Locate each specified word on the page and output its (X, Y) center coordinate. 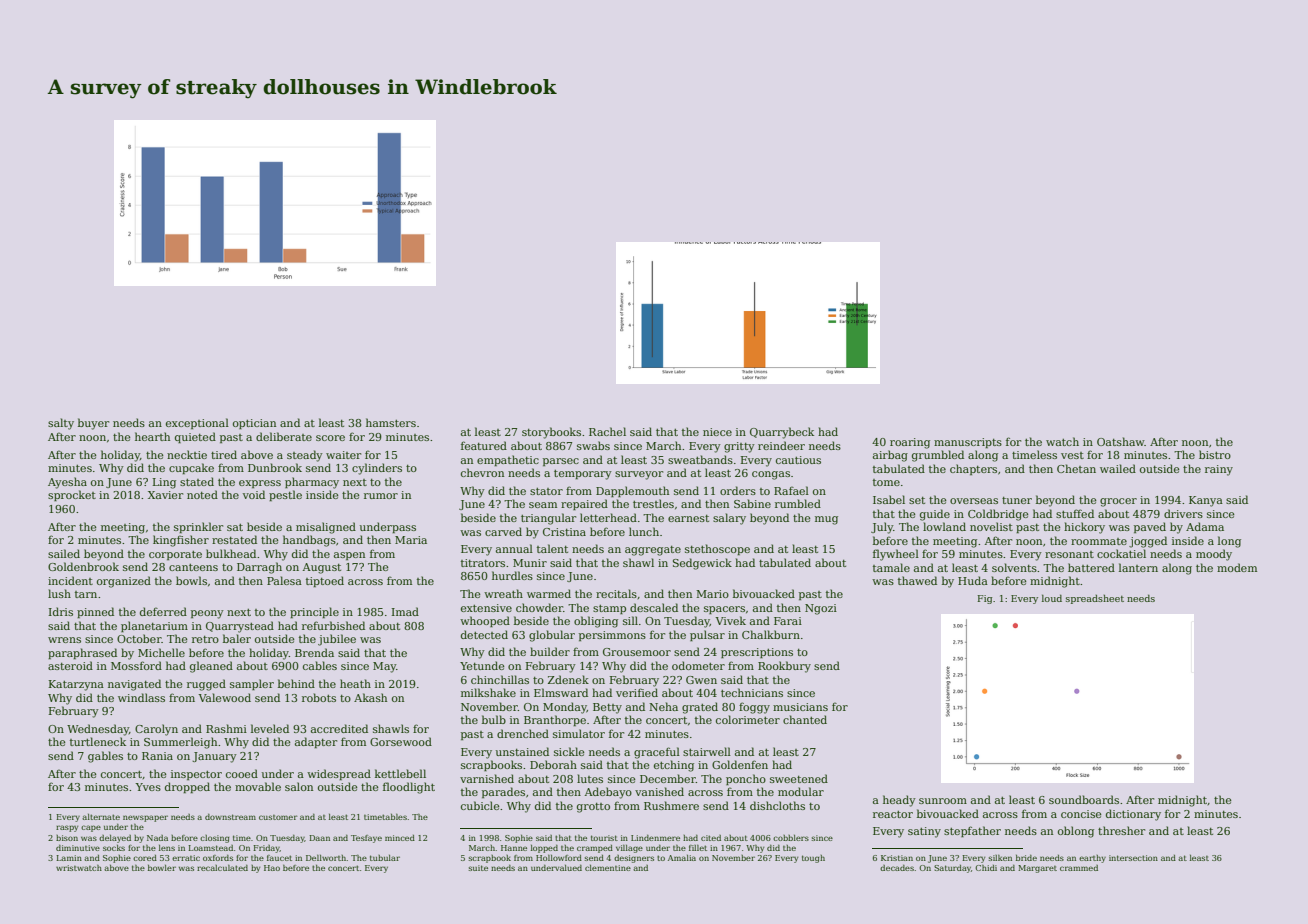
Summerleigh (180, 743)
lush (59, 593)
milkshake (488, 692)
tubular (385, 858)
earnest (688, 518)
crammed (1079, 868)
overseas (974, 501)
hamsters (391, 422)
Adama (1205, 526)
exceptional (197, 423)
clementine (608, 868)
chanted (805, 719)
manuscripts (968, 443)
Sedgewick (702, 564)
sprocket (72, 495)
